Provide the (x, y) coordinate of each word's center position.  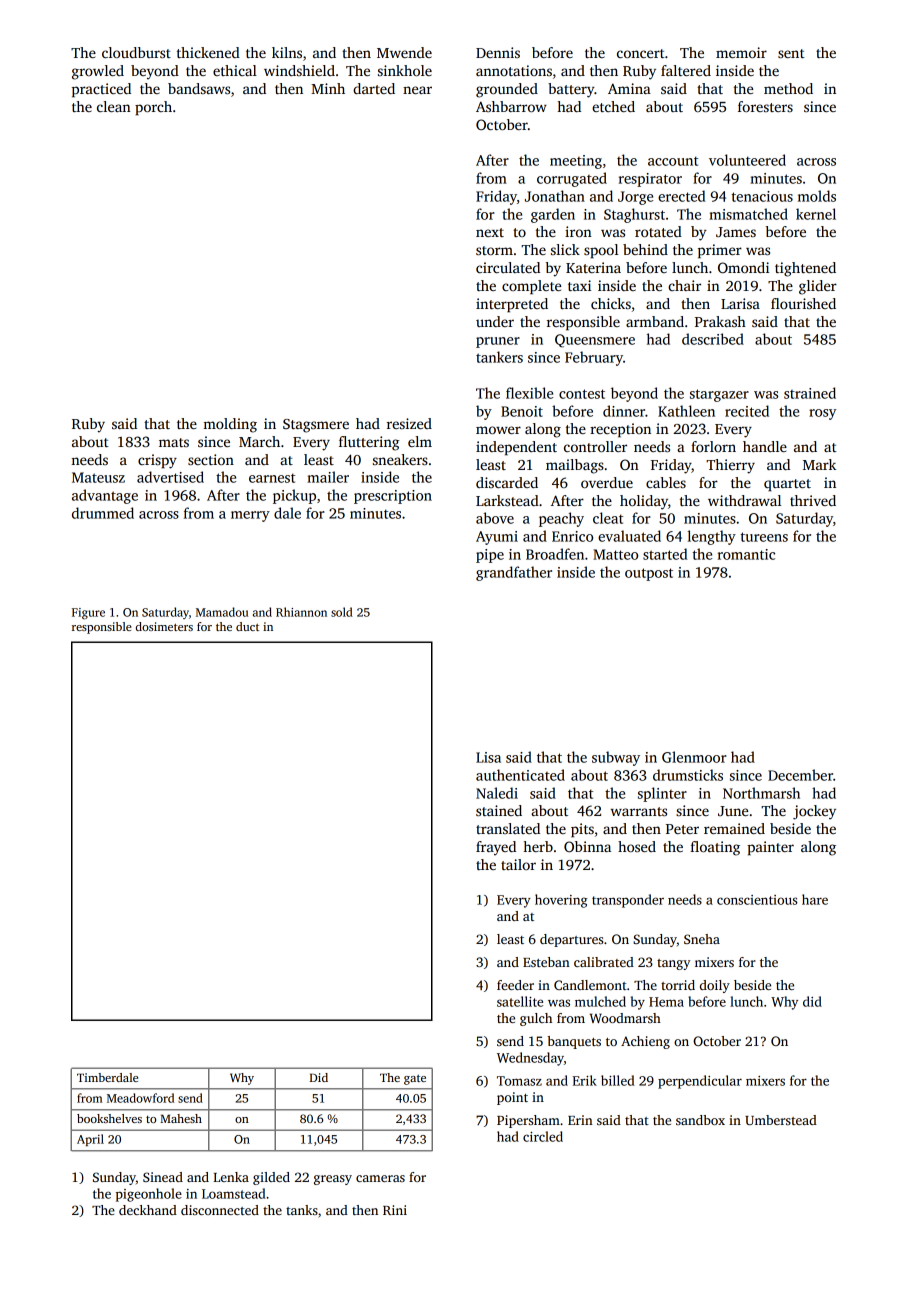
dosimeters (164, 626)
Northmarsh (761, 793)
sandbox (700, 1120)
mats (174, 442)
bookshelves (109, 1118)
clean (114, 106)
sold (342, 612)
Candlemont (590, 985)
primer (720, 251)
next (490, 232)
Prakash (720, 321)
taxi (579, 285)
